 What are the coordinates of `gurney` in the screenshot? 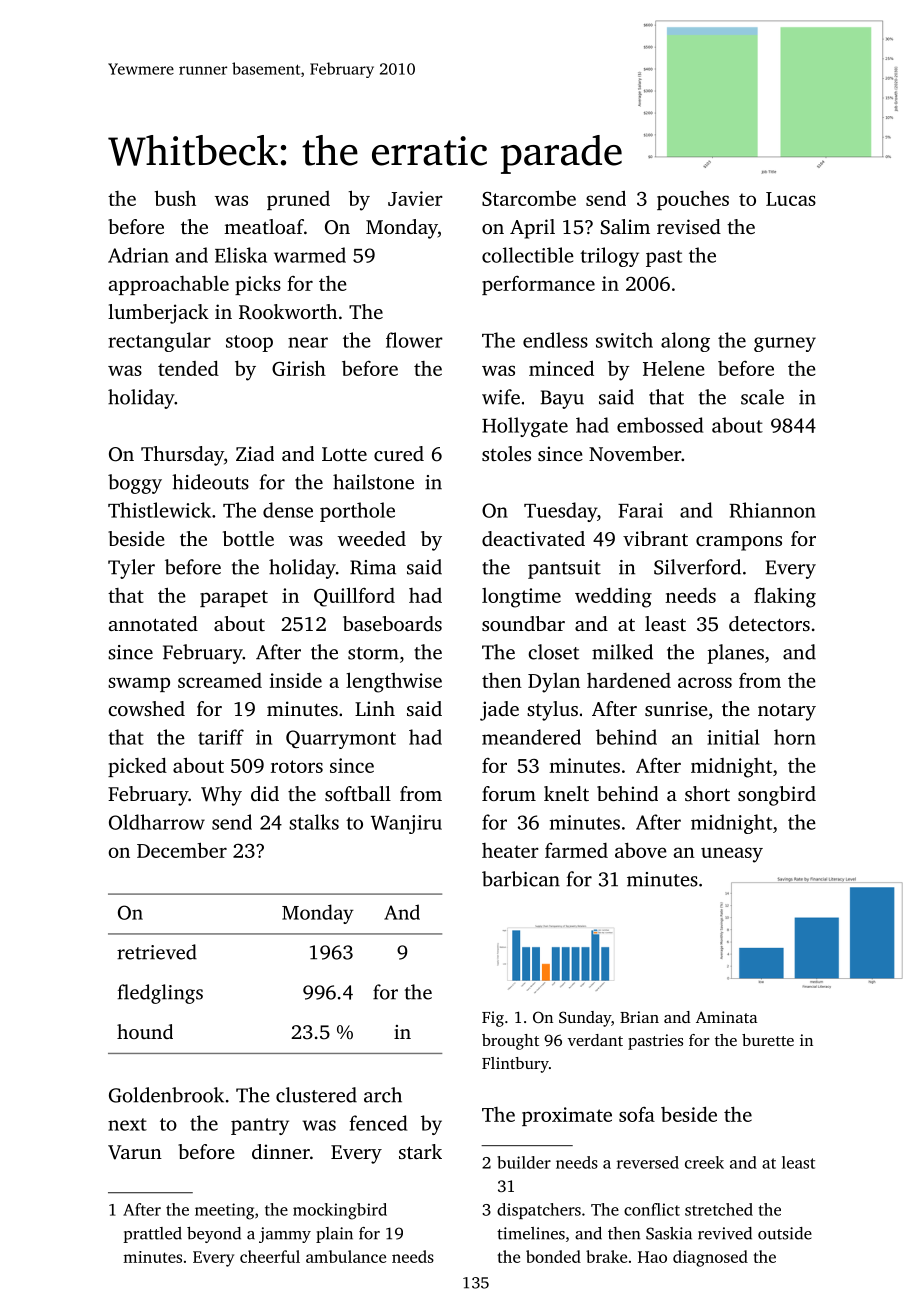 It's located at (785, 344).
